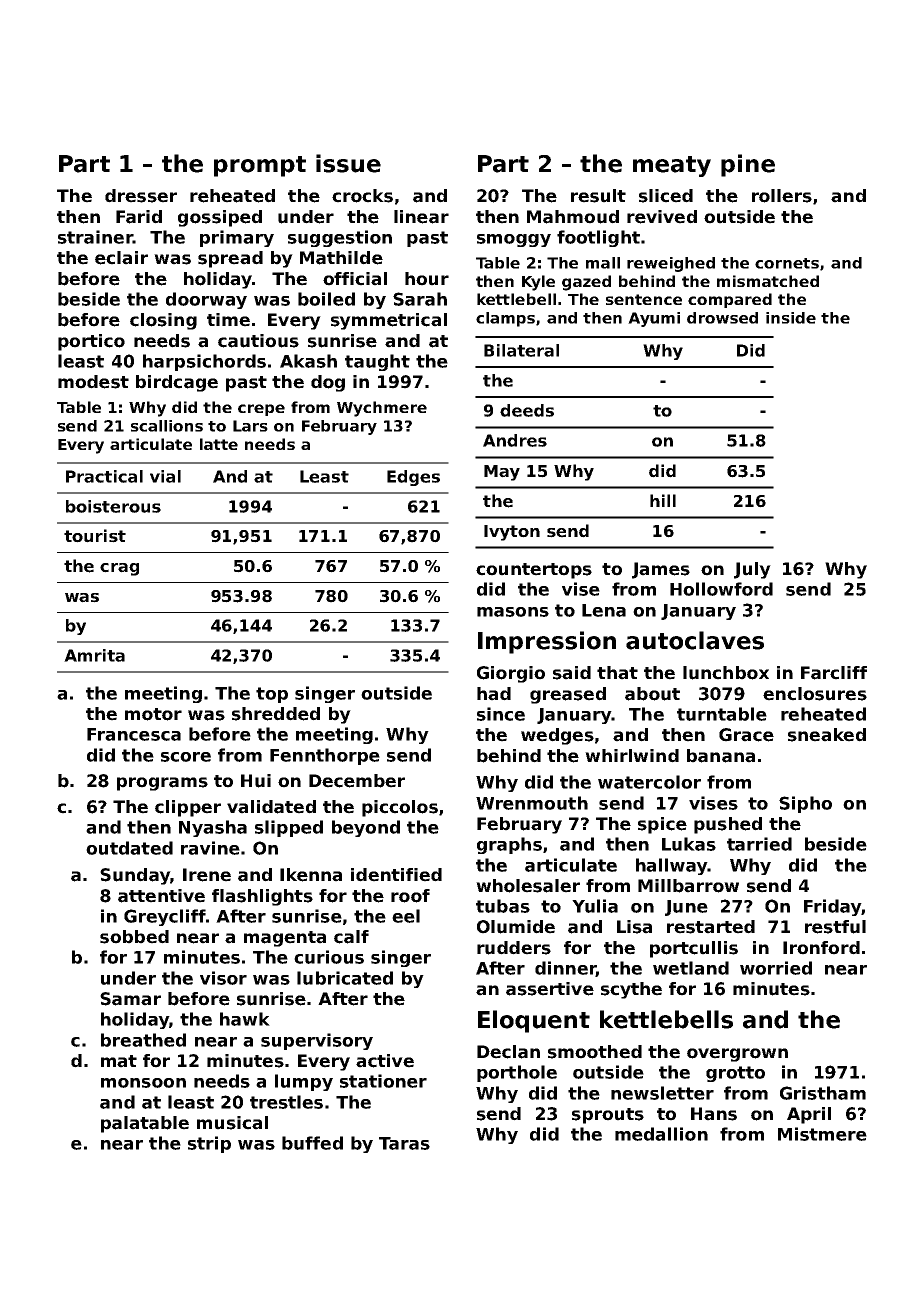 Image resolution: width=924 pixels, height=1311 pixels. Describe the element at coordinates (805, 804) in the page. I see `Sipho` at that location.
